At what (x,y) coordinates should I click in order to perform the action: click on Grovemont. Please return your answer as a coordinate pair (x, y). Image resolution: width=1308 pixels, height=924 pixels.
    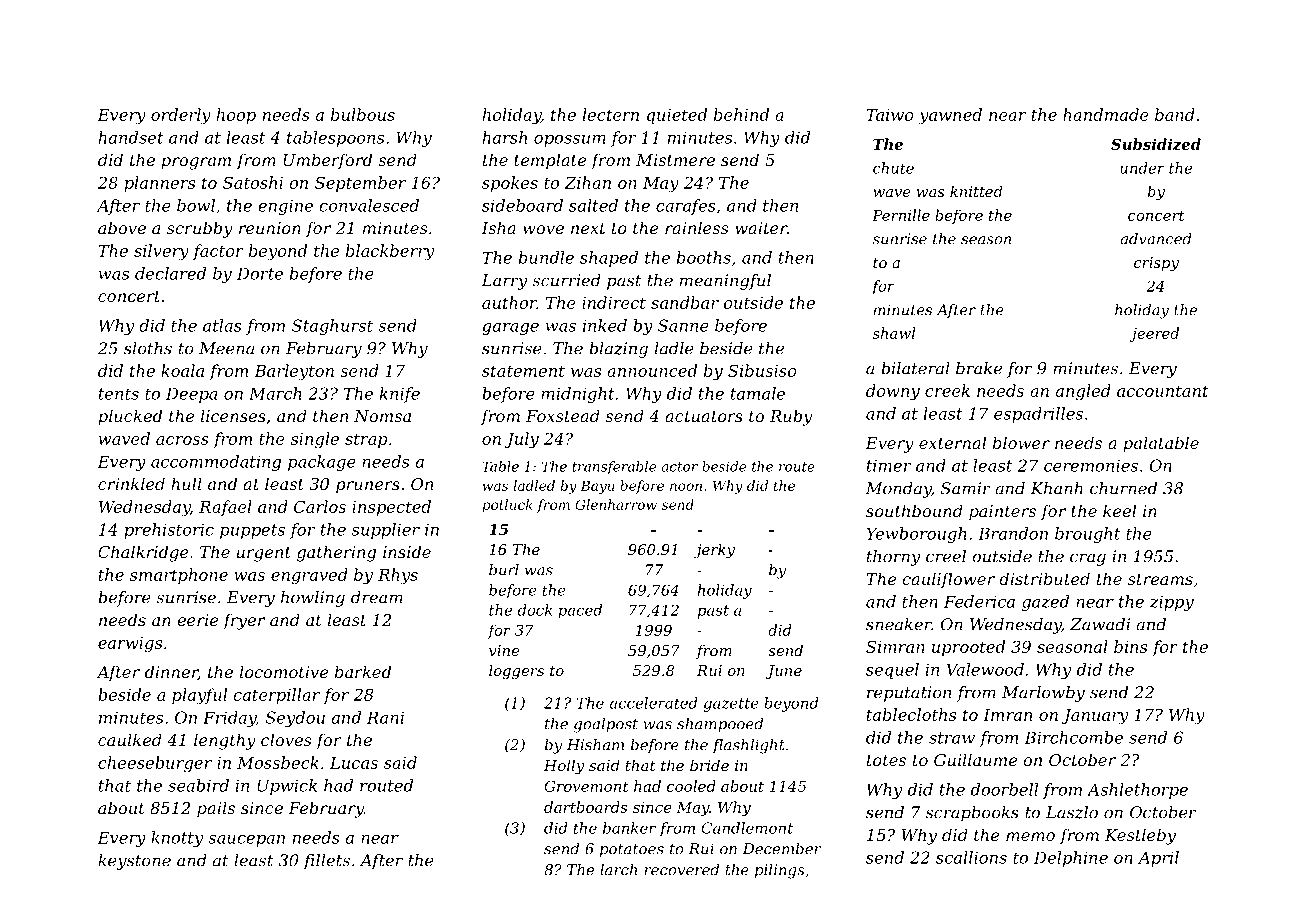
    Looking at the image, I should click on (586, 786).
